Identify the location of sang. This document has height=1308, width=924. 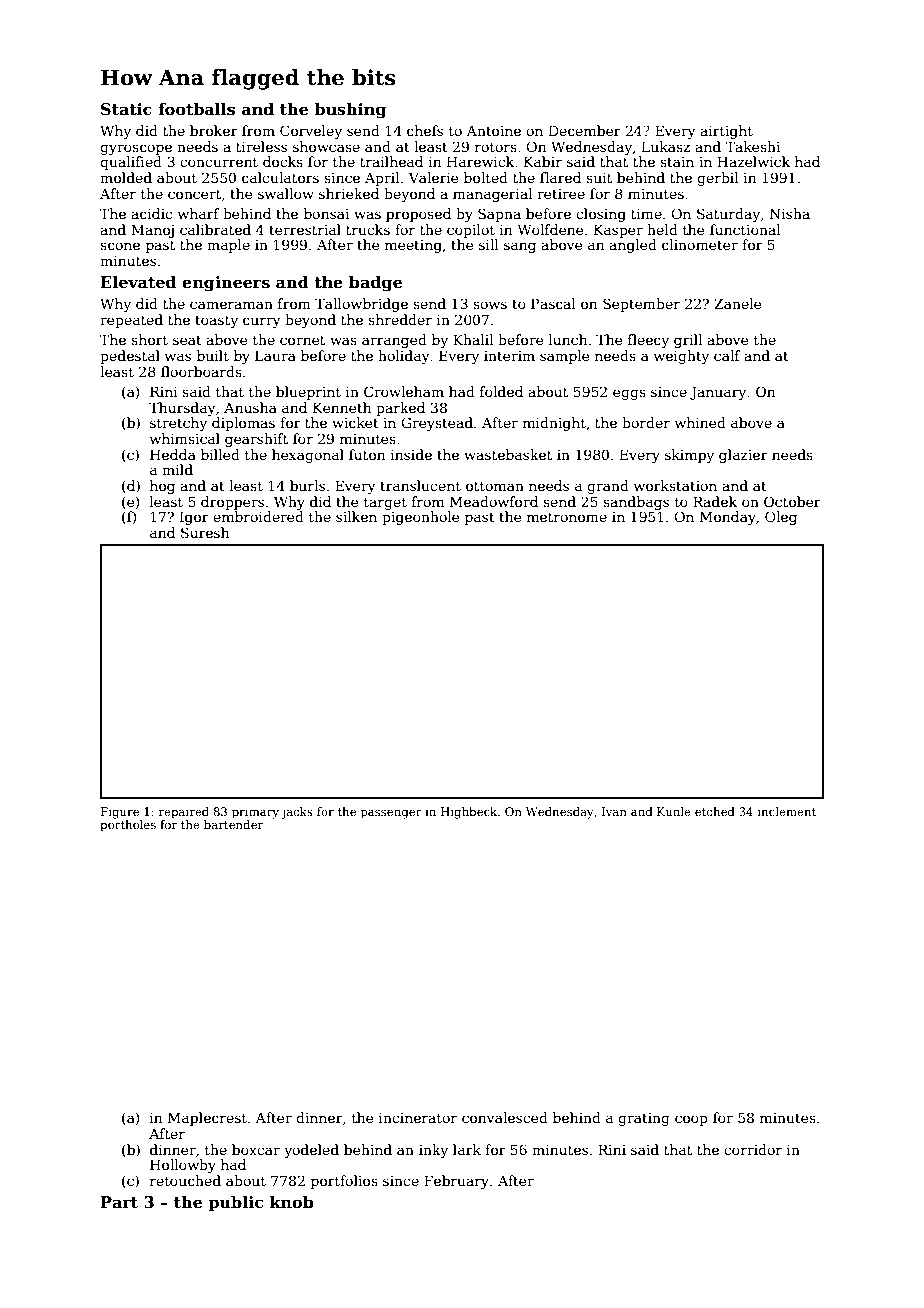
(520, 247).
